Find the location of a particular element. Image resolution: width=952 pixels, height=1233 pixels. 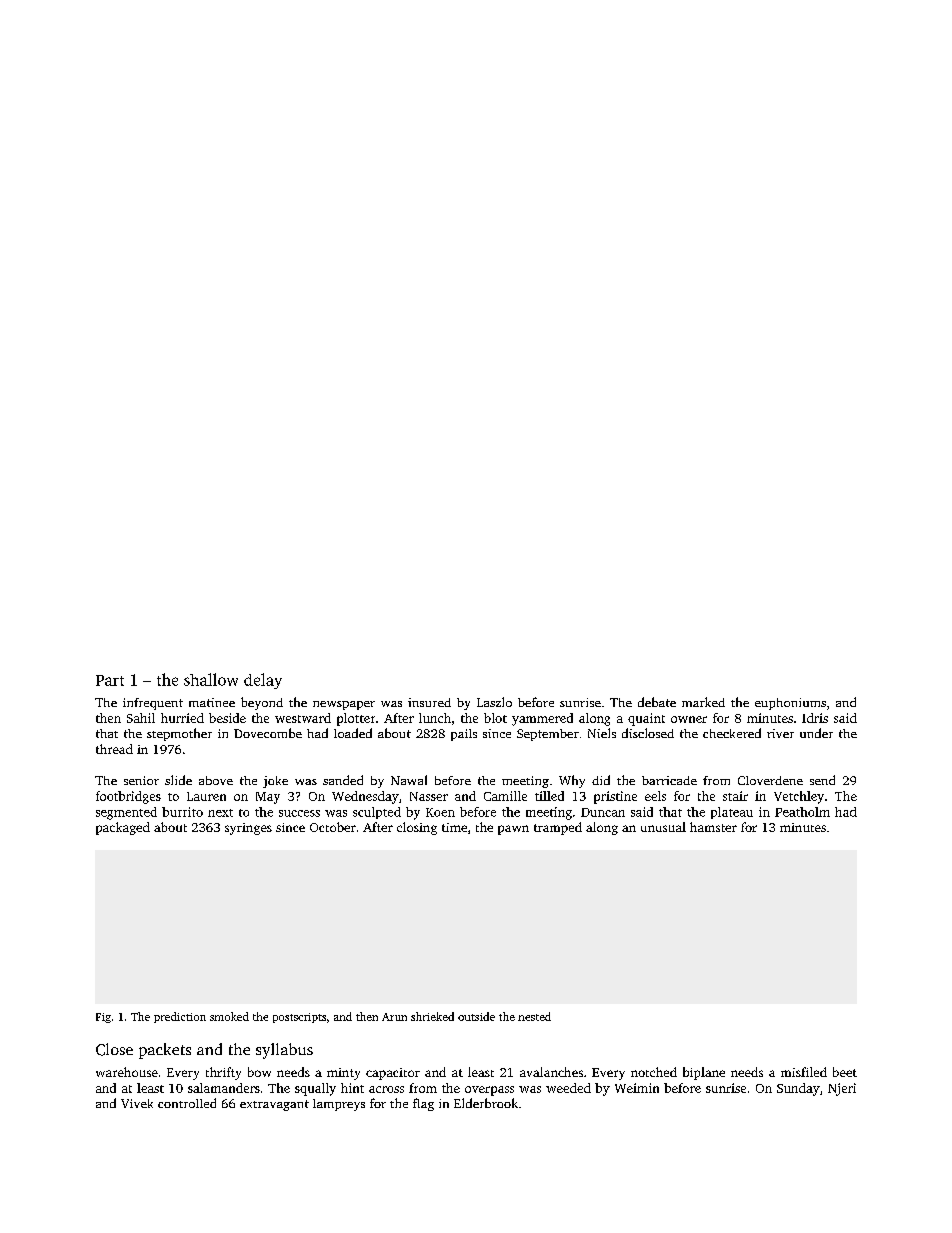

Elderbrook is located at coordinates (486, 1103).
